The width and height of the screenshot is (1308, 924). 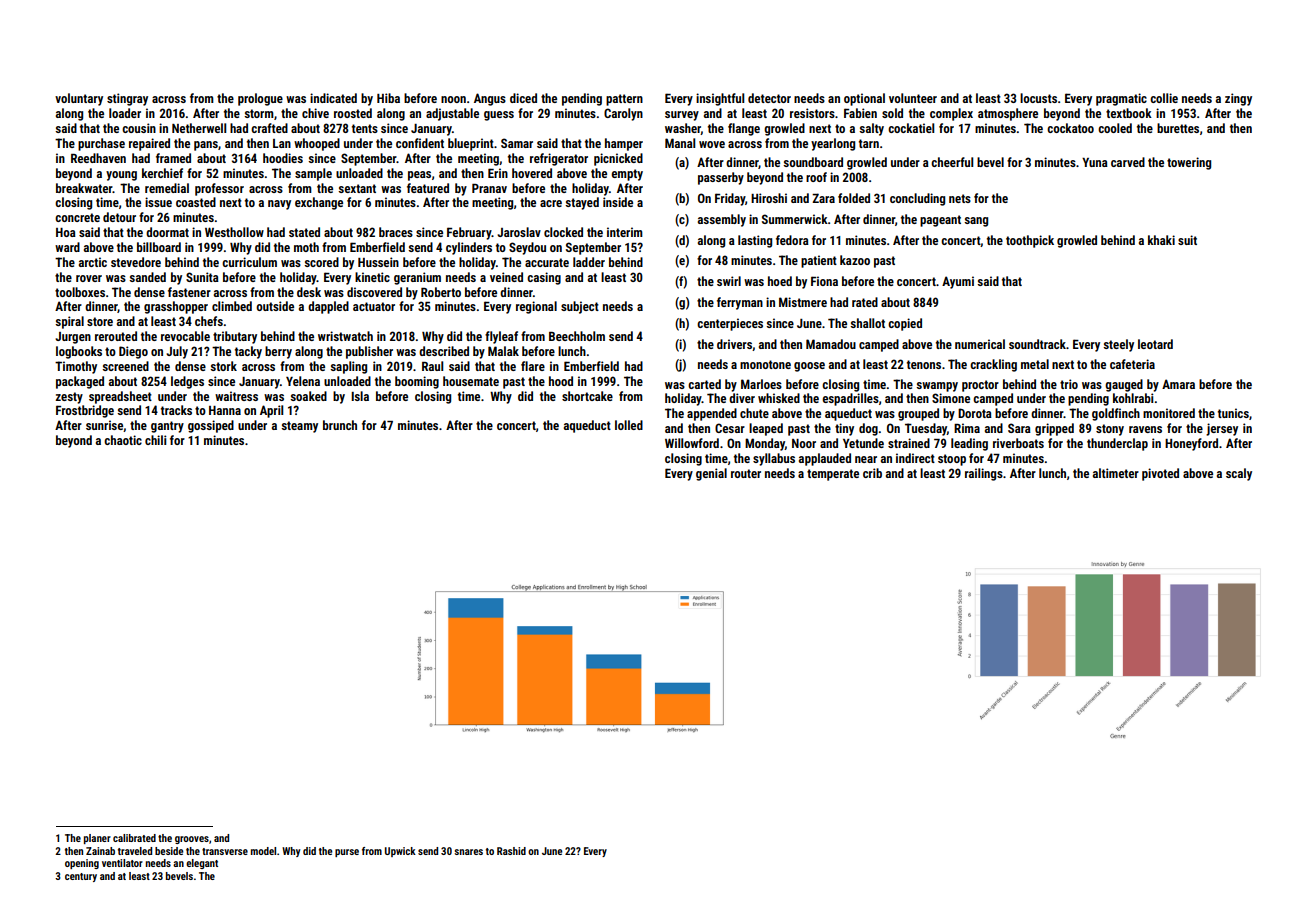 What do you see at coordinates (453, 99) in the screenshot?
I see `noon` at bounding box center [453, 99].
